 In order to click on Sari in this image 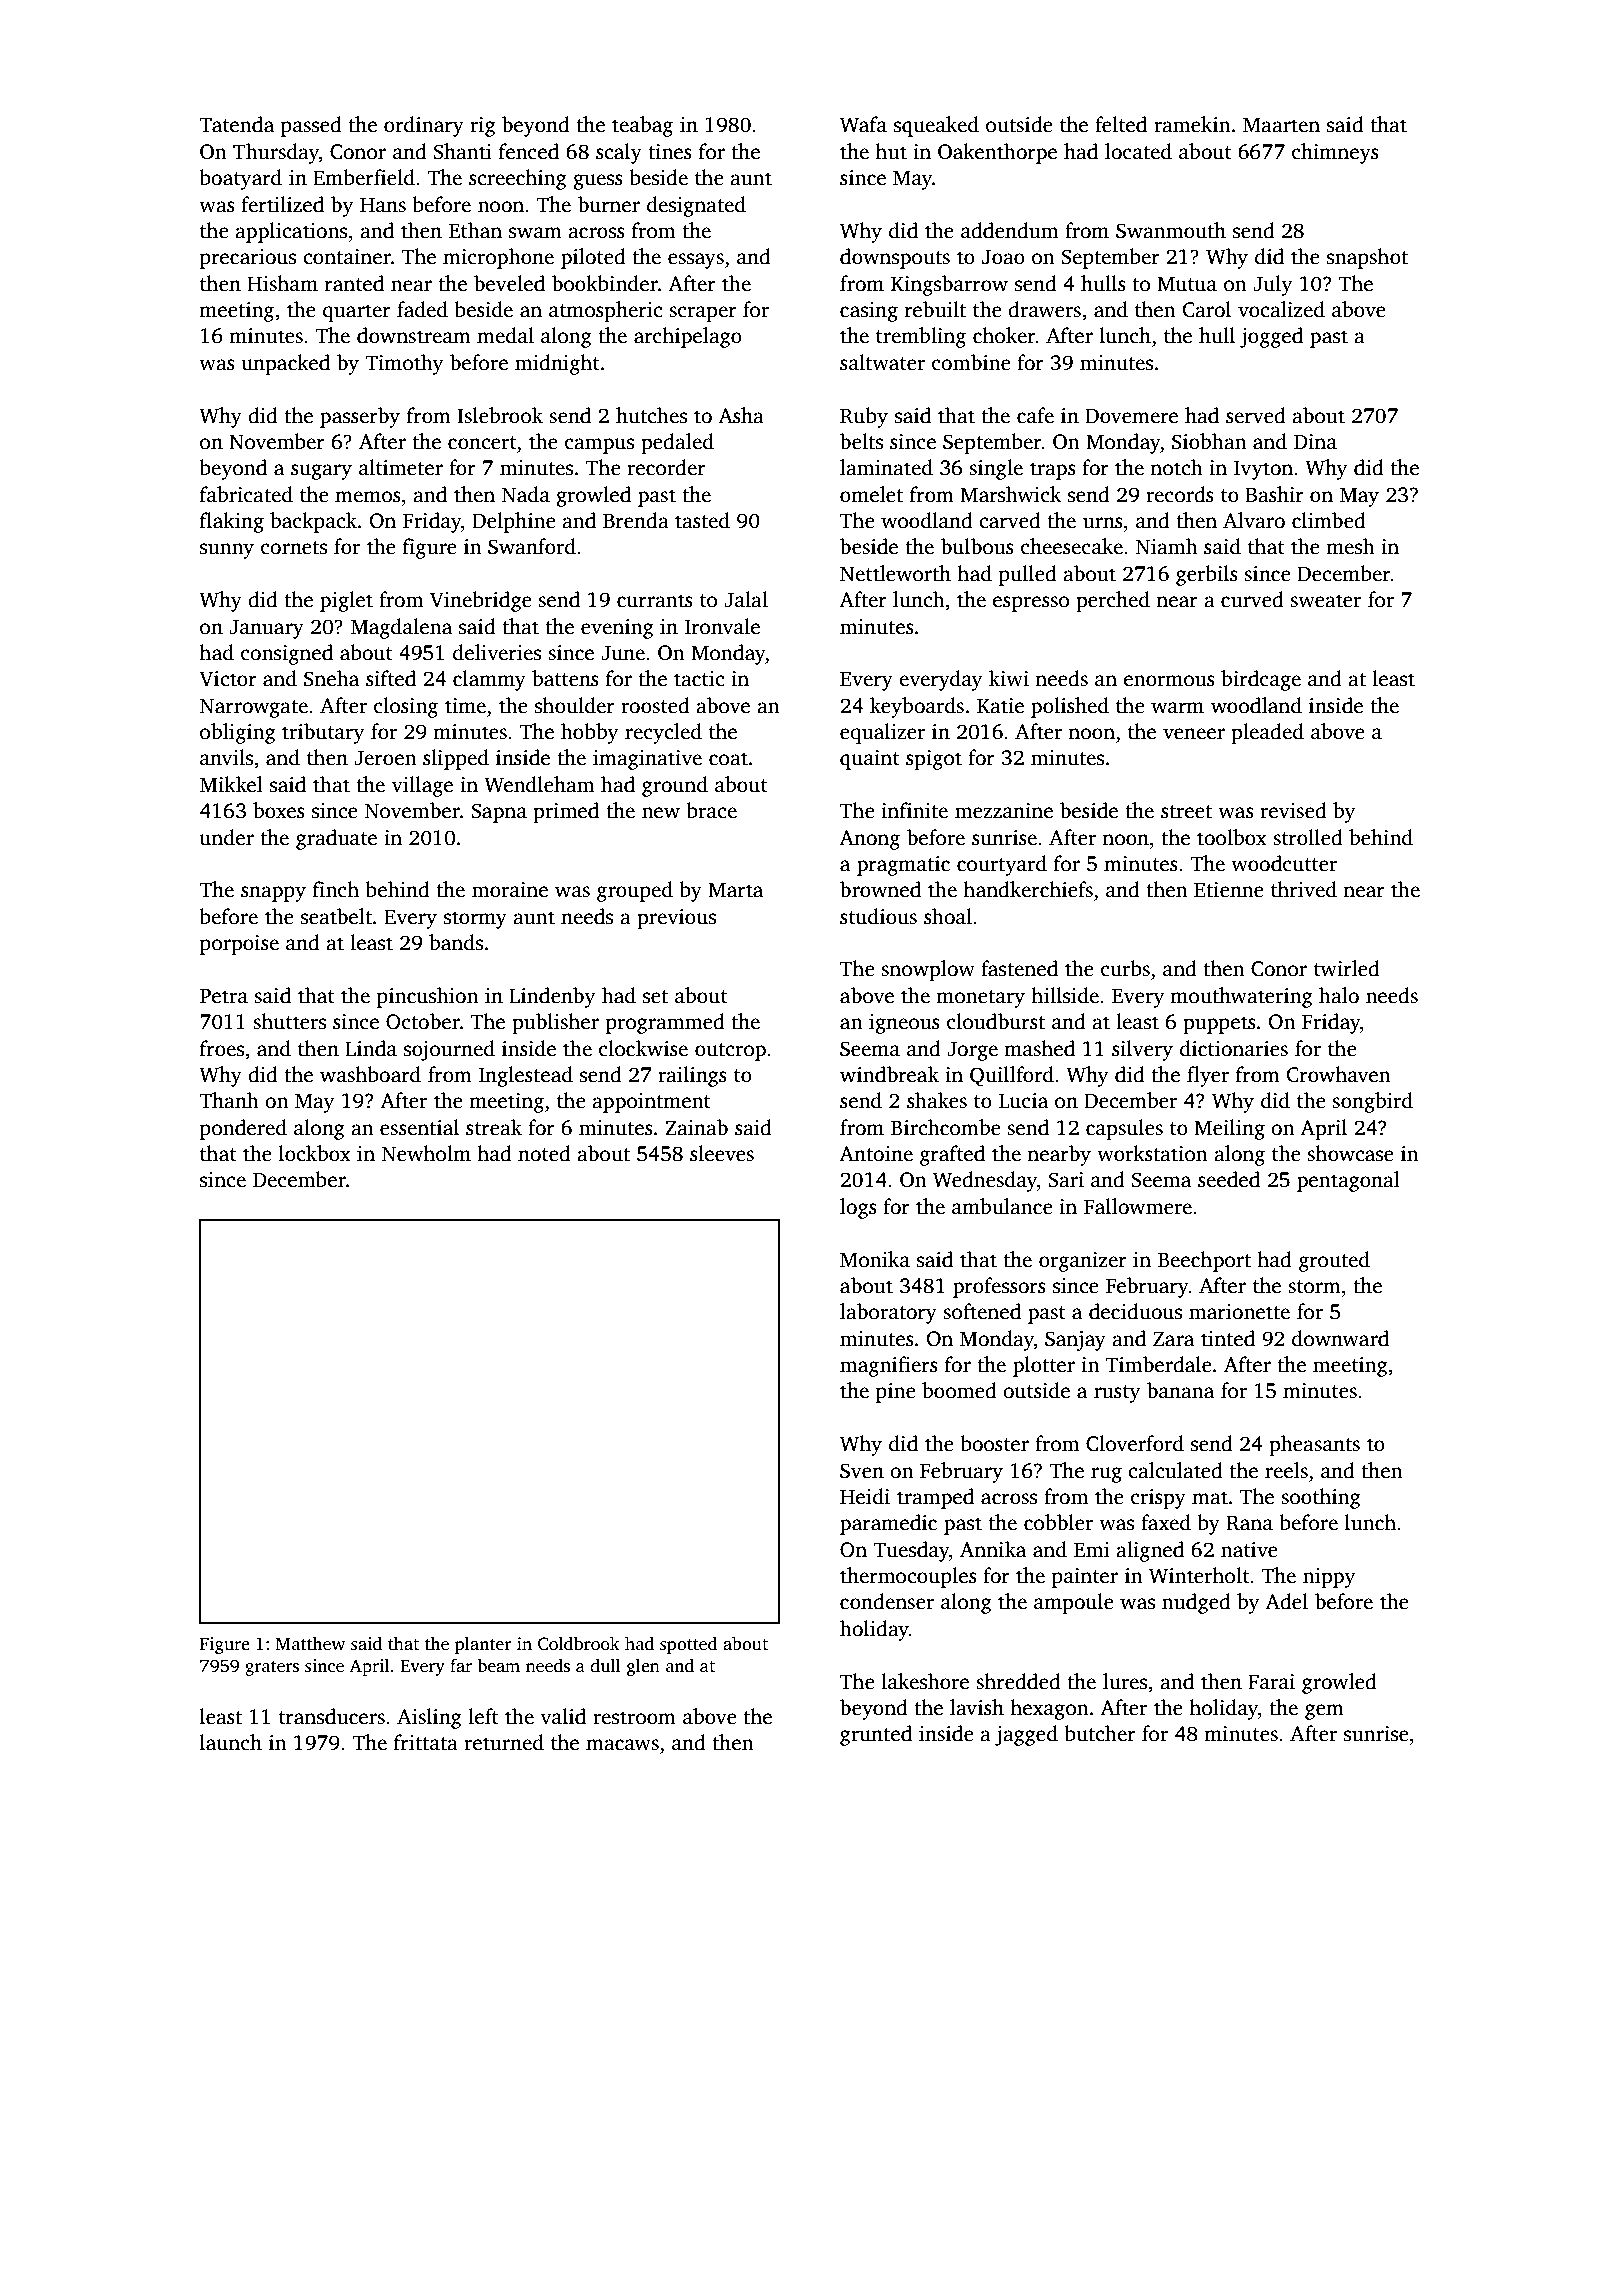, I will do `click(1066, 1180)`.
